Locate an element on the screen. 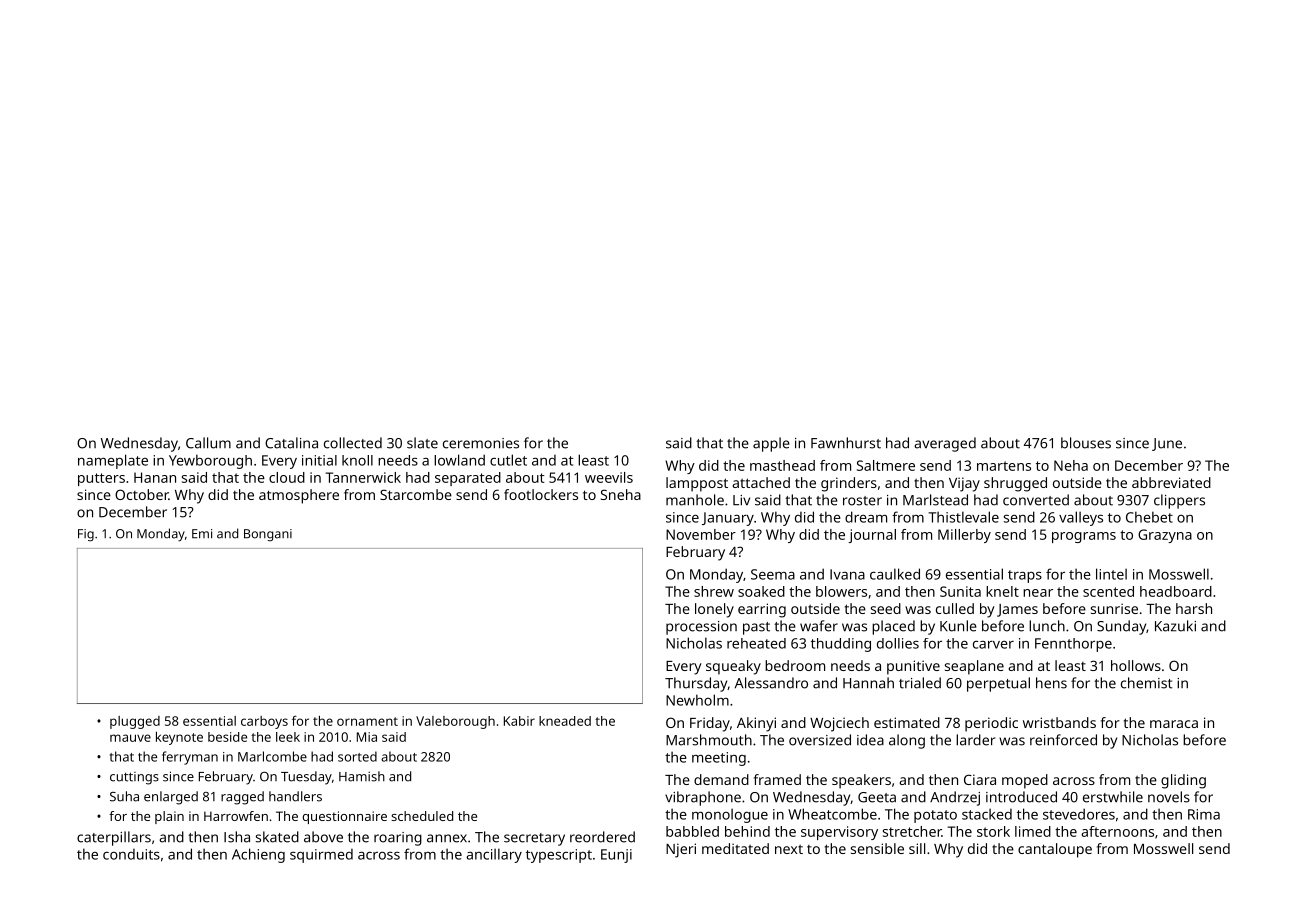  plugged is located at coordinates (135, 722).
